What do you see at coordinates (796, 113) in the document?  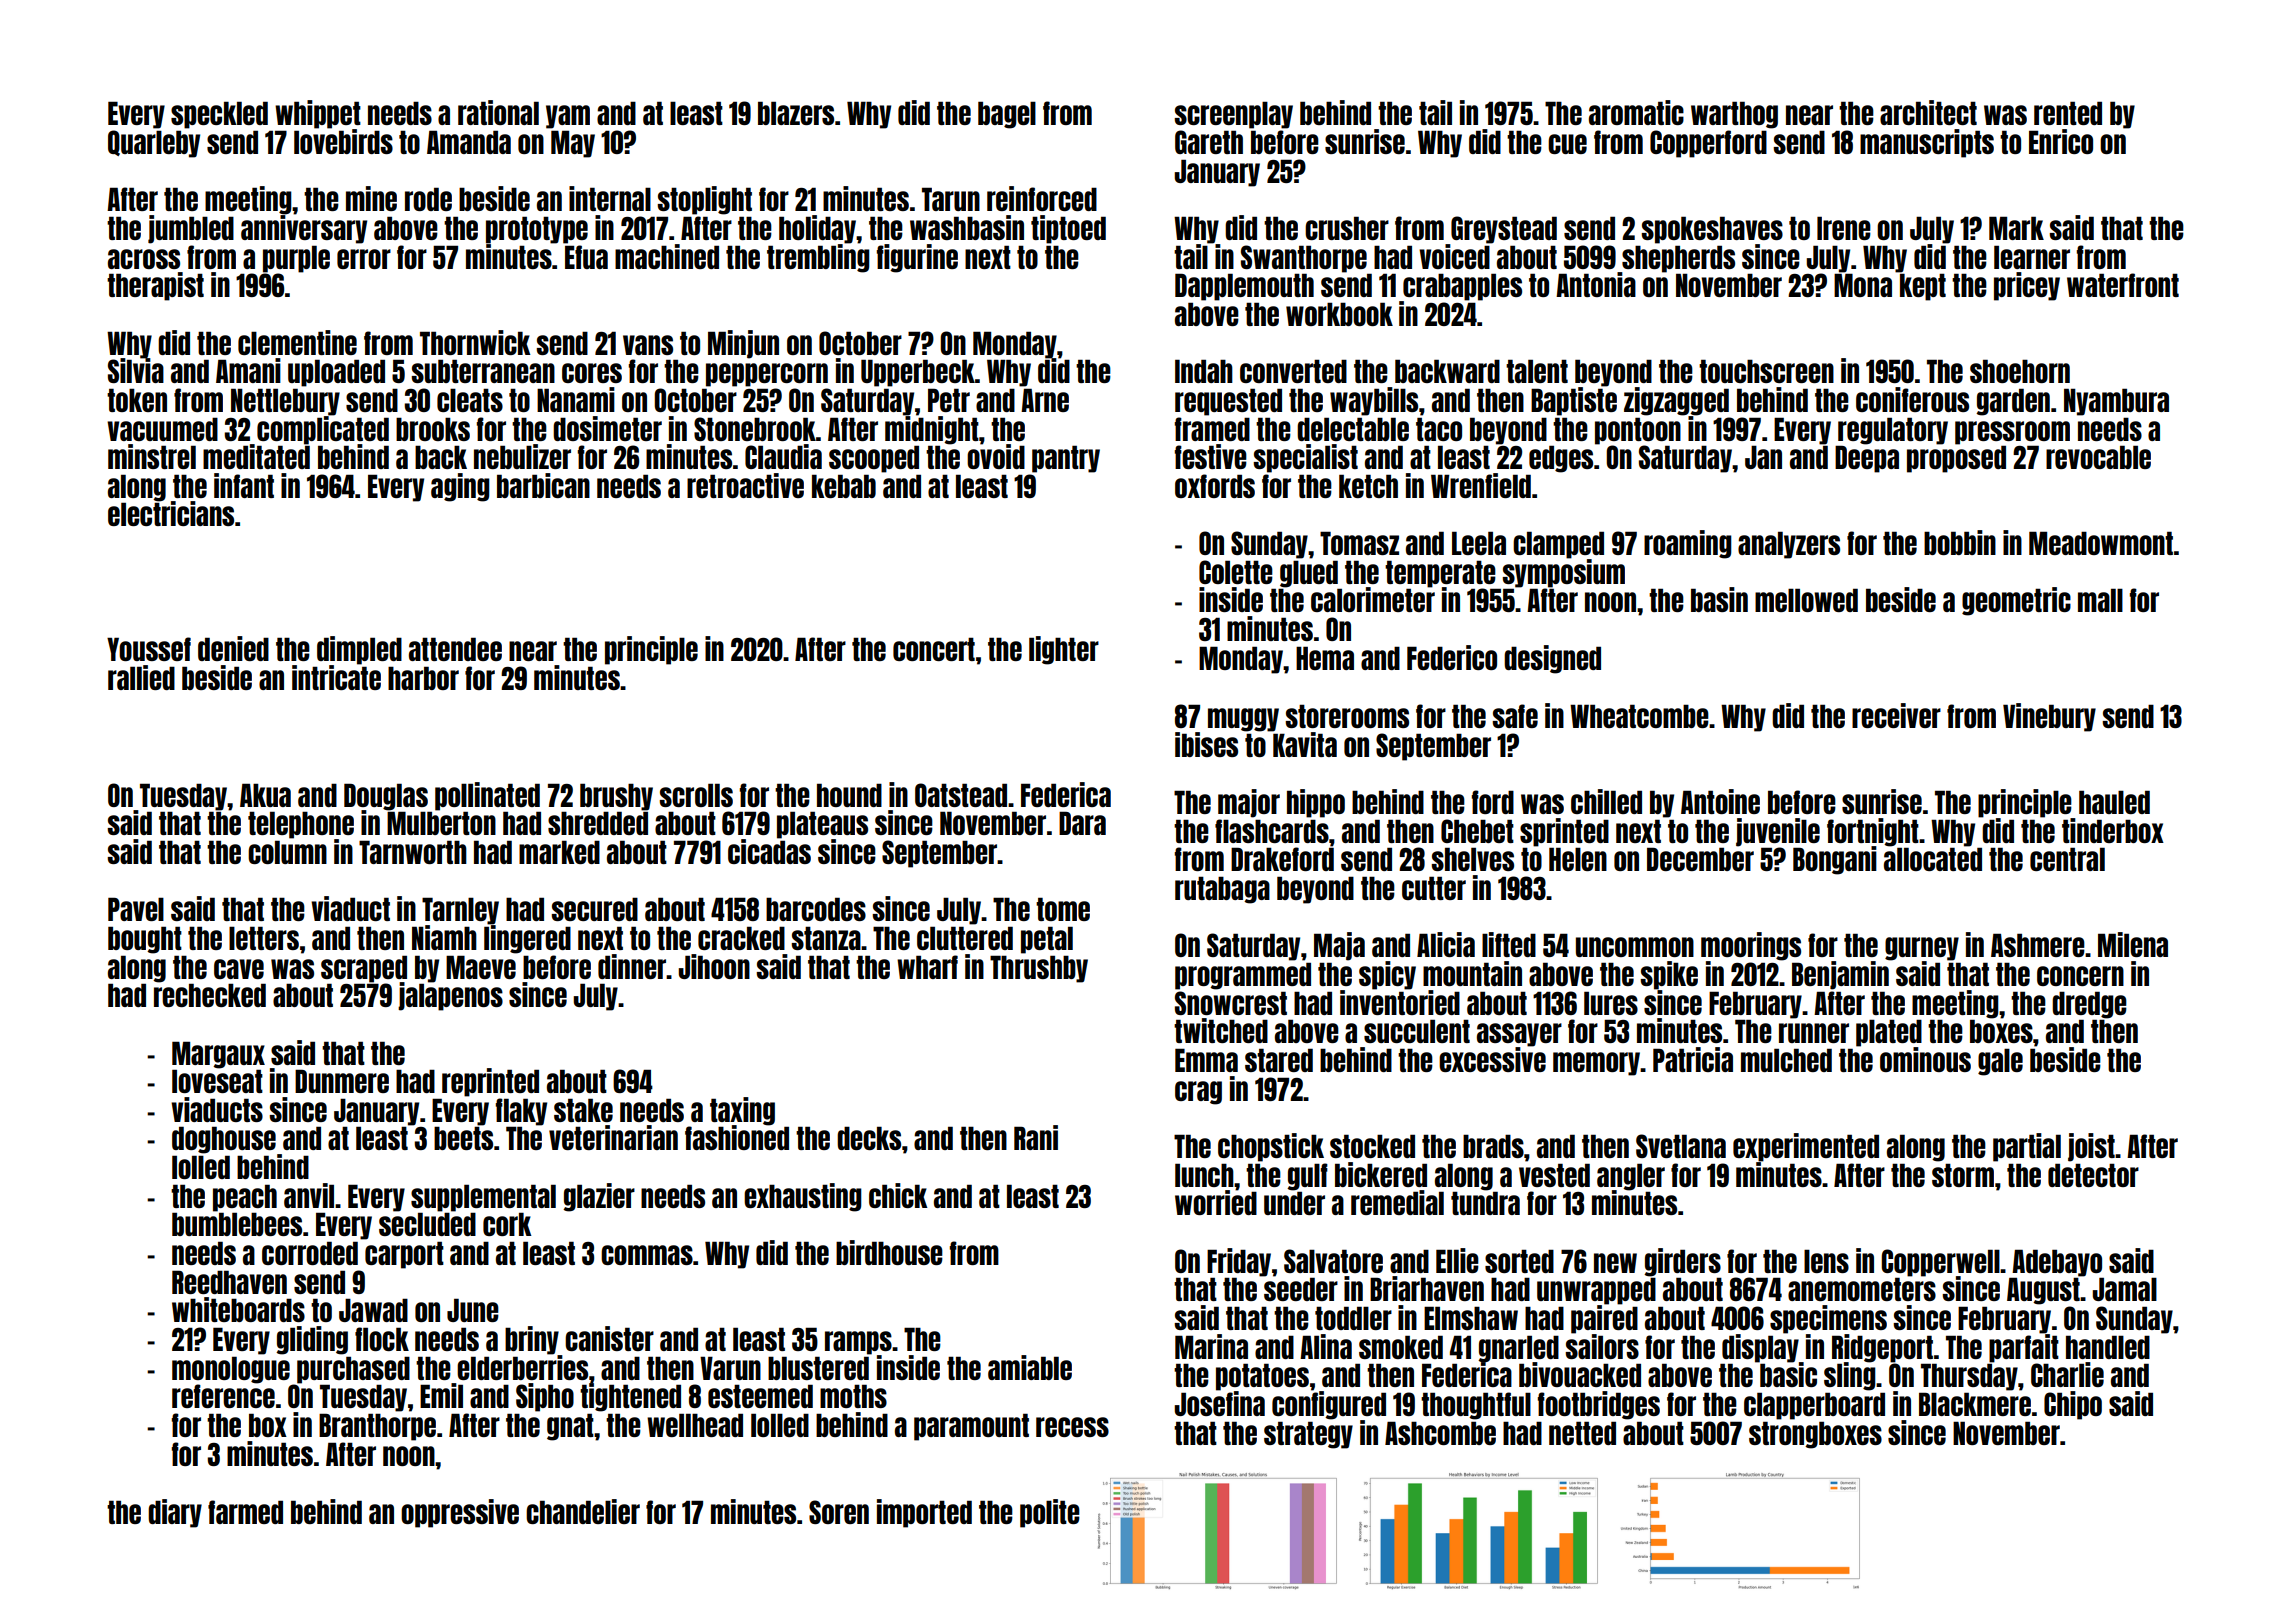 I see `blazers` at bounding box center [796, 113].
